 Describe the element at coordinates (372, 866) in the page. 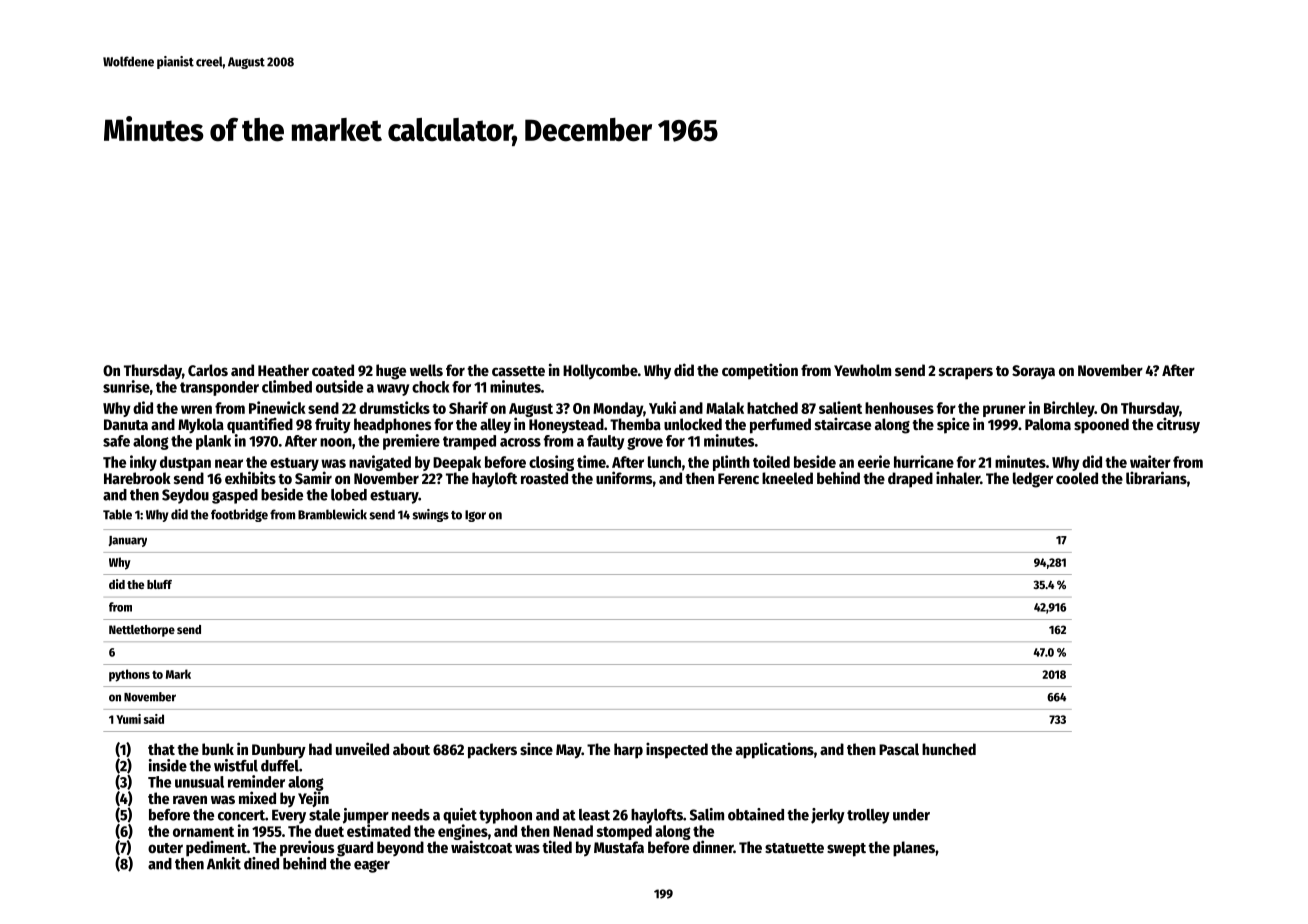

I see `eager` at that location.
